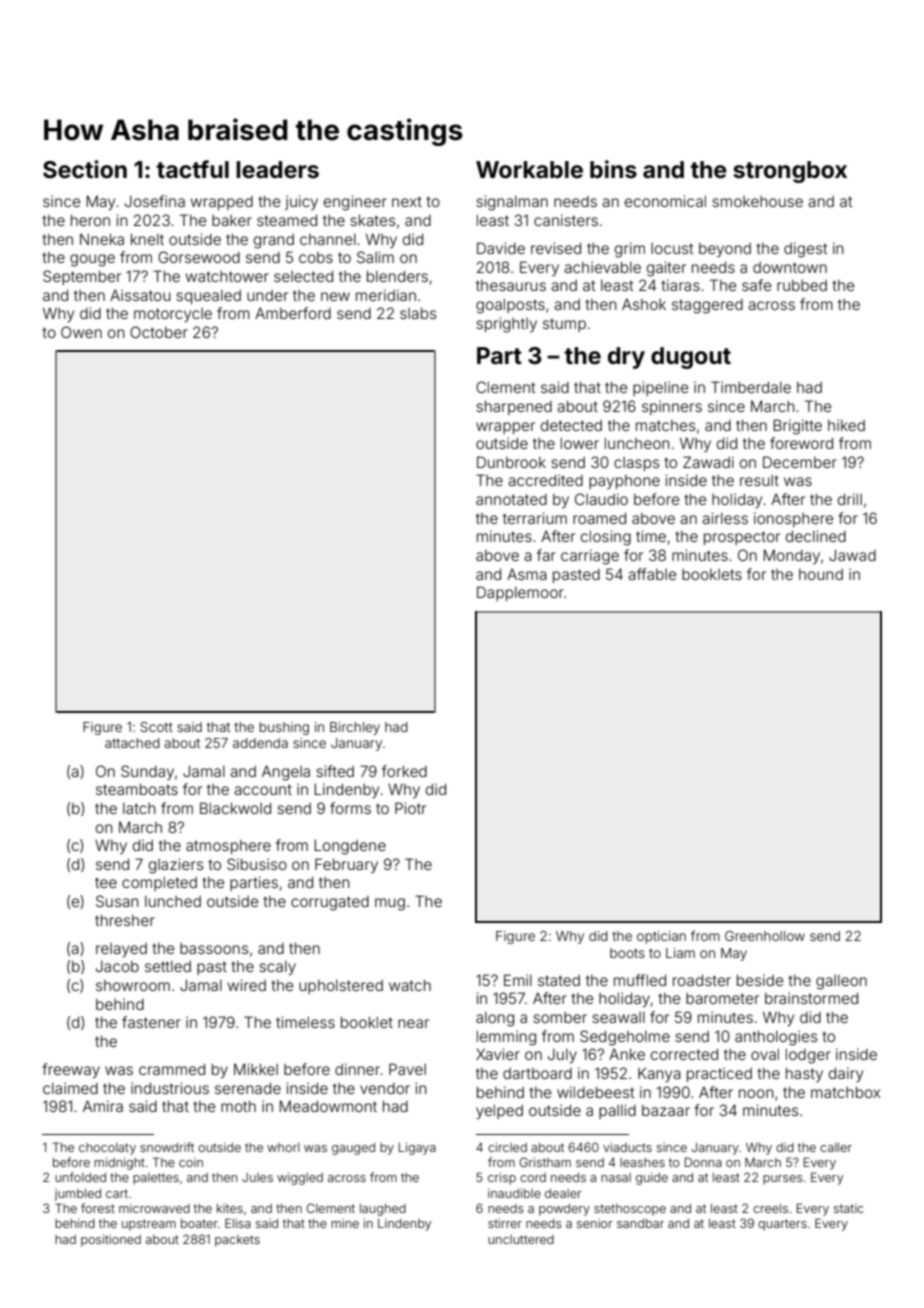 This screenshot has width=924, height=1308. Describe the element at coordinates (521, 1239) in the screenshot. I see `uncluttered` at that location.
